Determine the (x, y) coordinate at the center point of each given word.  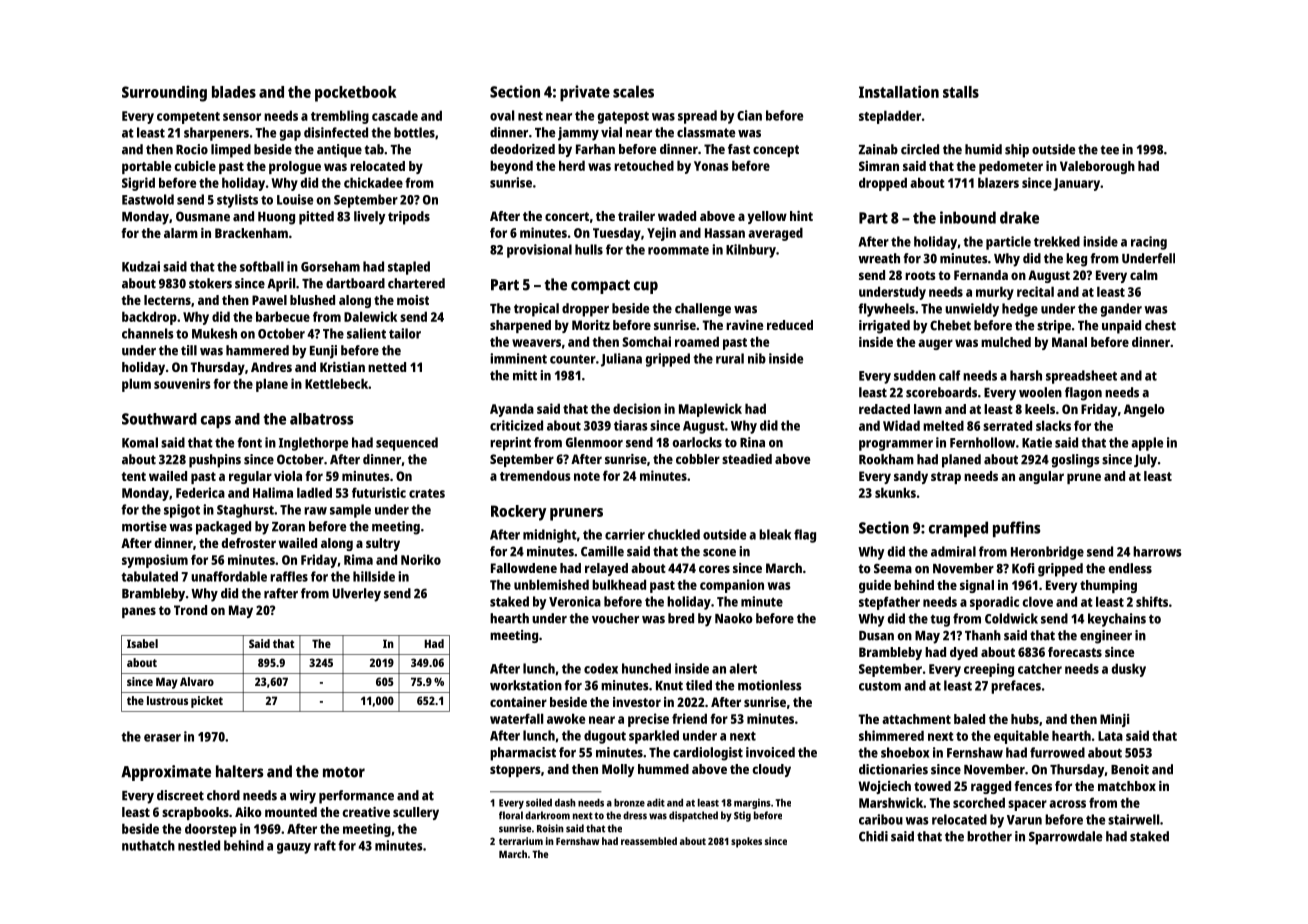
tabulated (149, 576)
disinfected (336, 132)
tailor (405, 333)
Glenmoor (594, 442)
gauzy (294, 848)
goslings (1075, 461)
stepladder (890, 117)
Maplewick (710, 410)
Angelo (1144, 410)
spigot (182, 511)
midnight (550, 536)
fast (739, 149)
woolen (1040, 392)
